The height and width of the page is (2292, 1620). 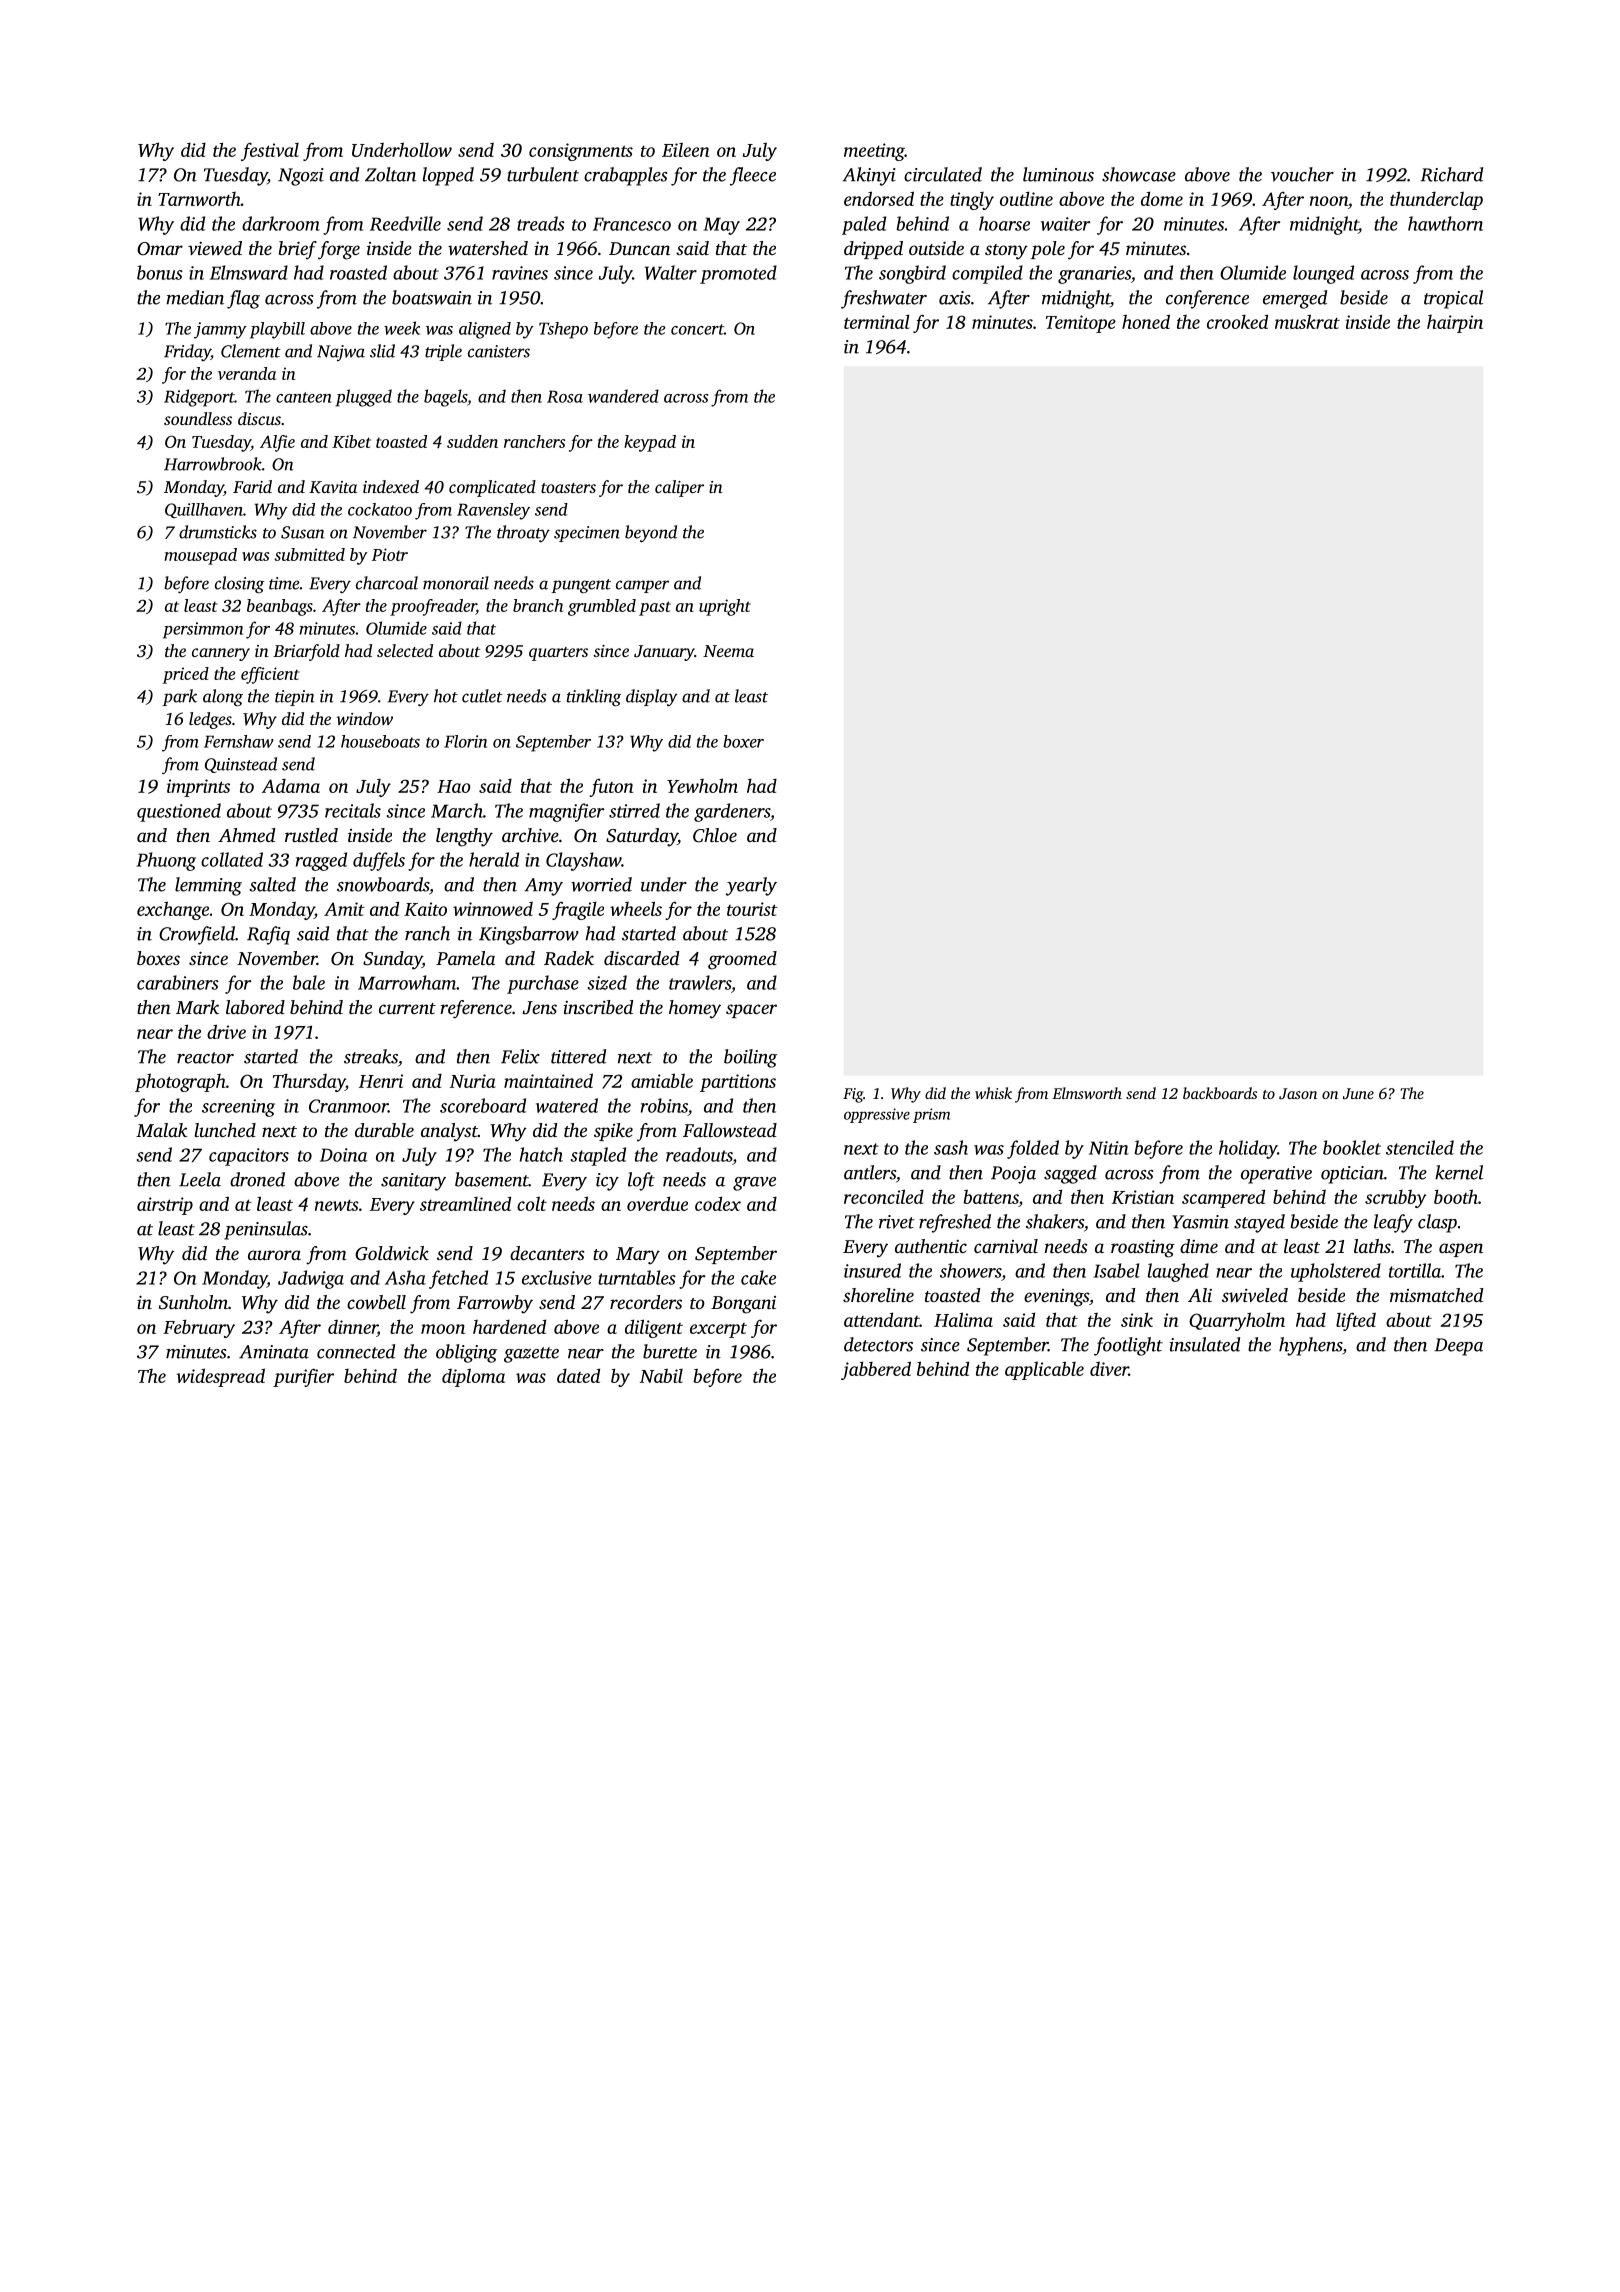 What do you see at coordinates (225, 1130) in the page?
I see `lunched` at bounding box center [225, 1130].
